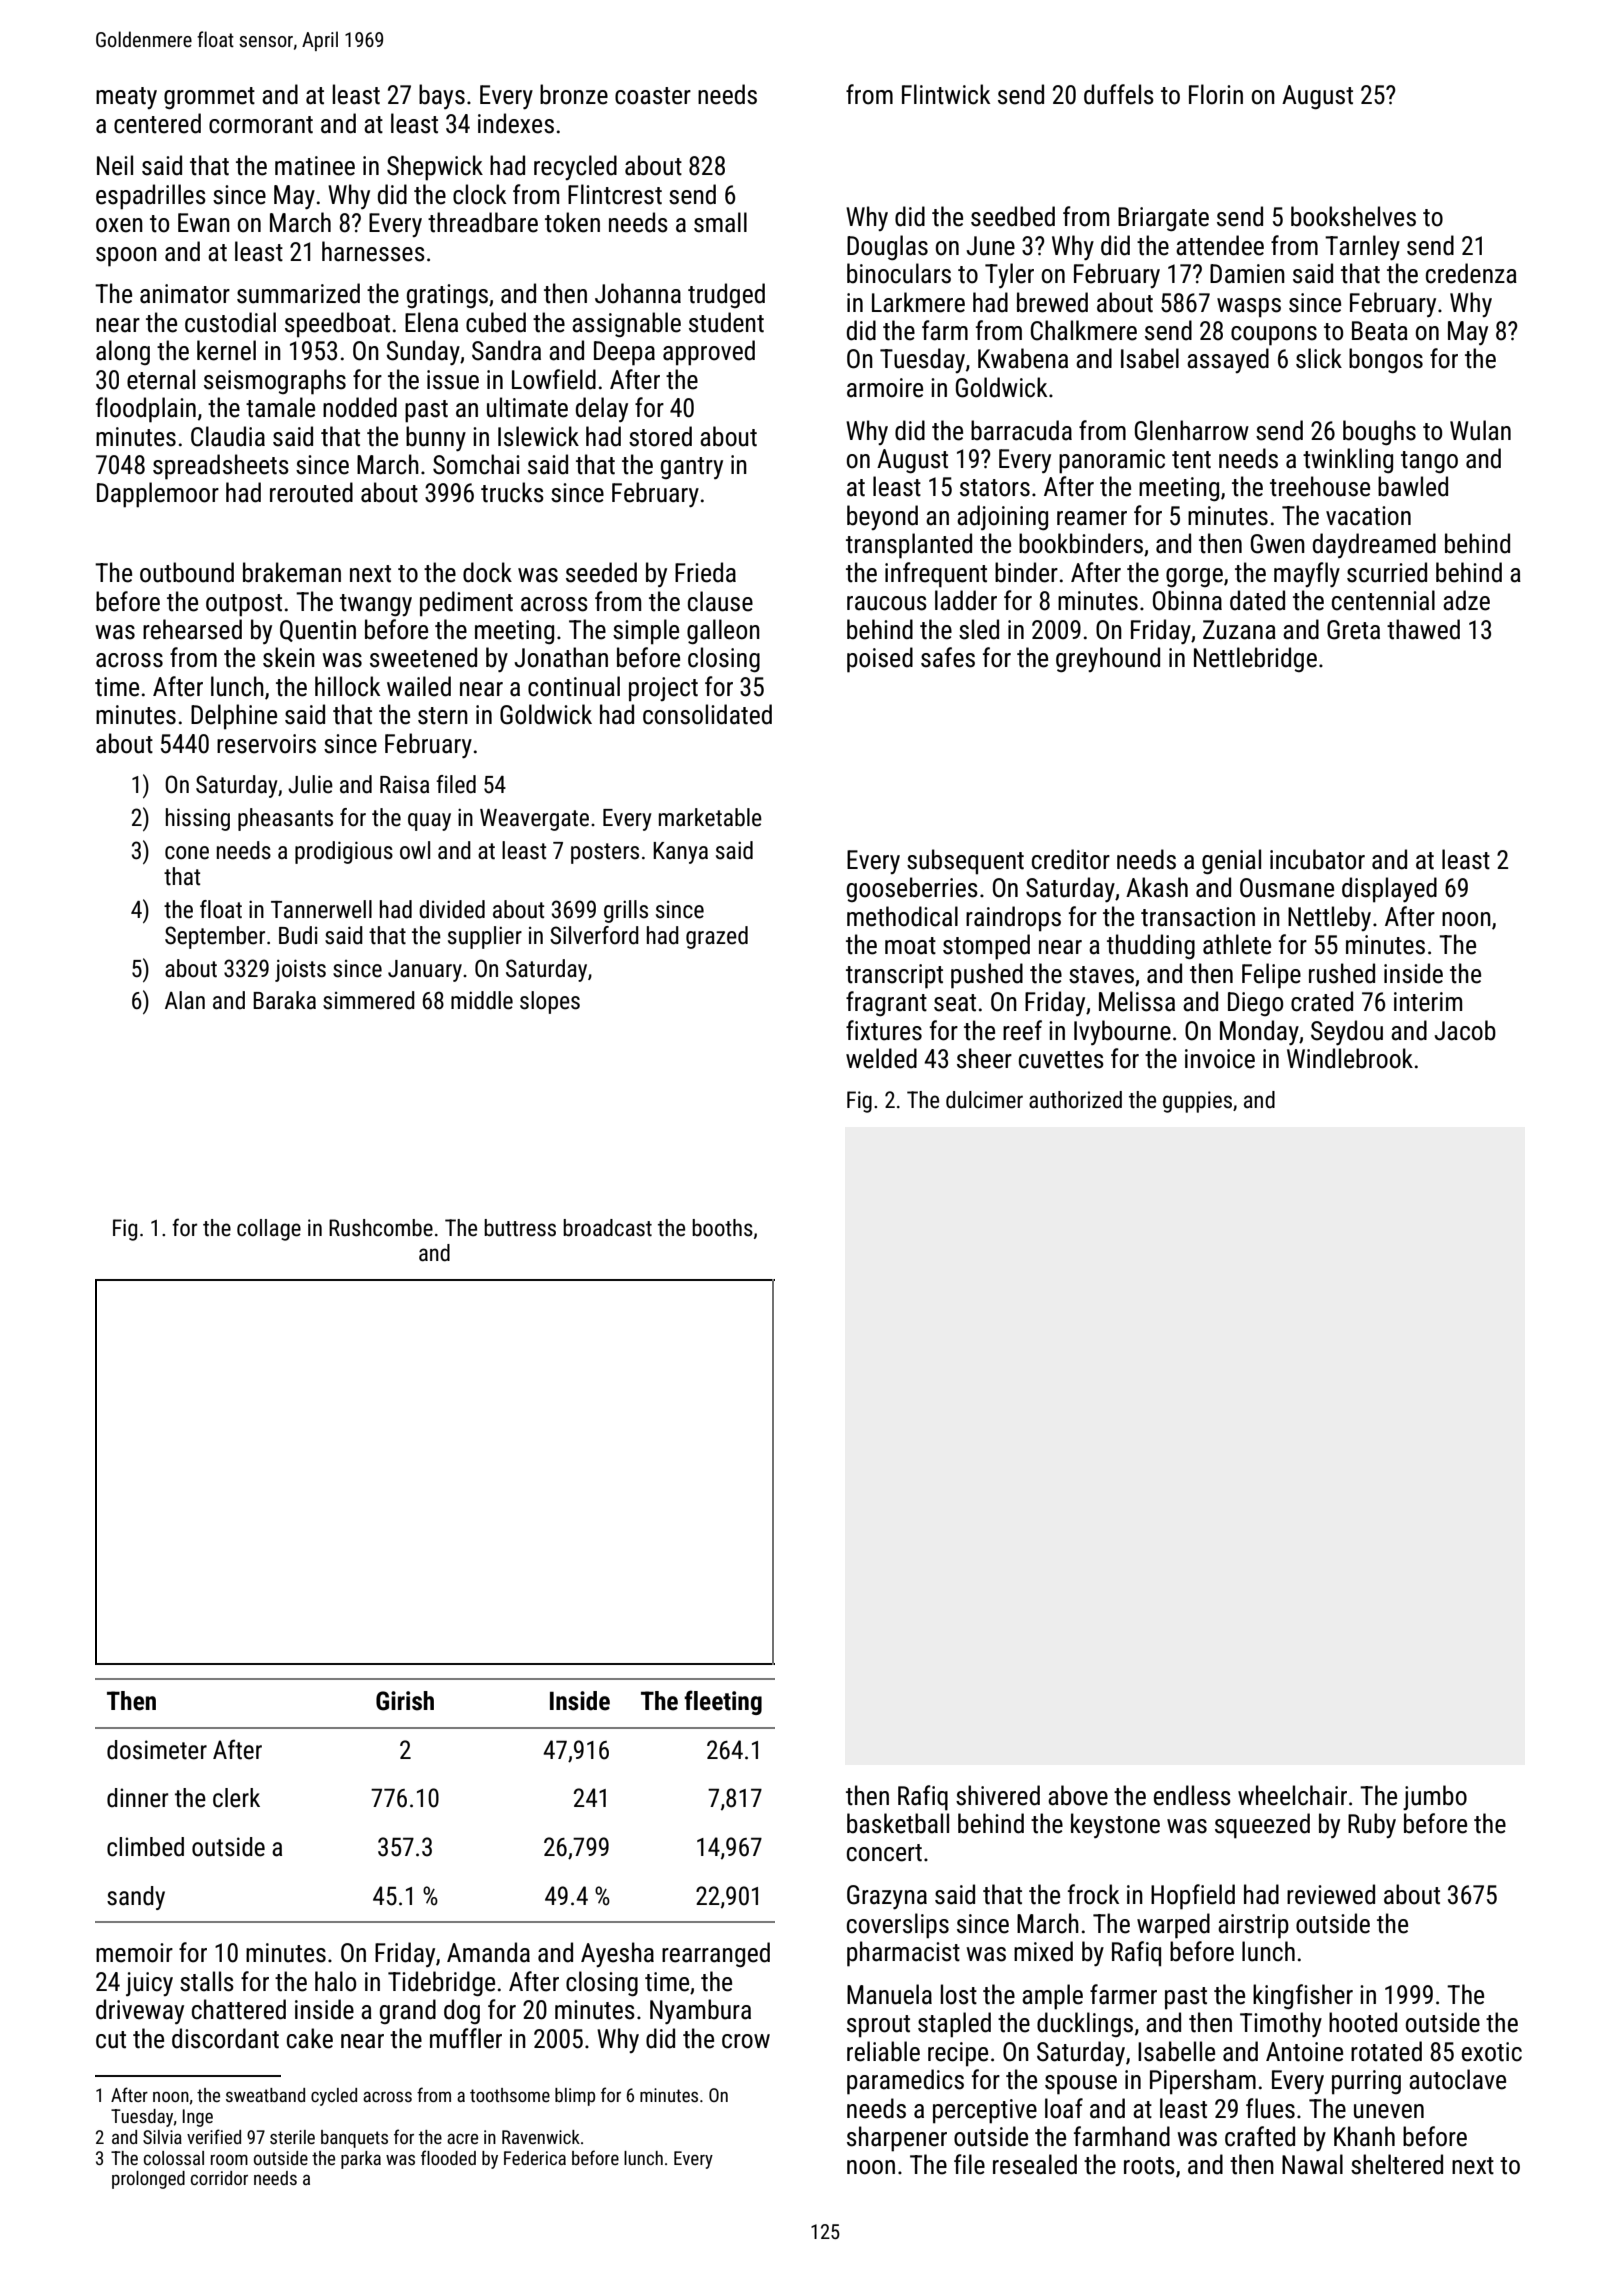  I want to click on Neil, so click(115, 165).
